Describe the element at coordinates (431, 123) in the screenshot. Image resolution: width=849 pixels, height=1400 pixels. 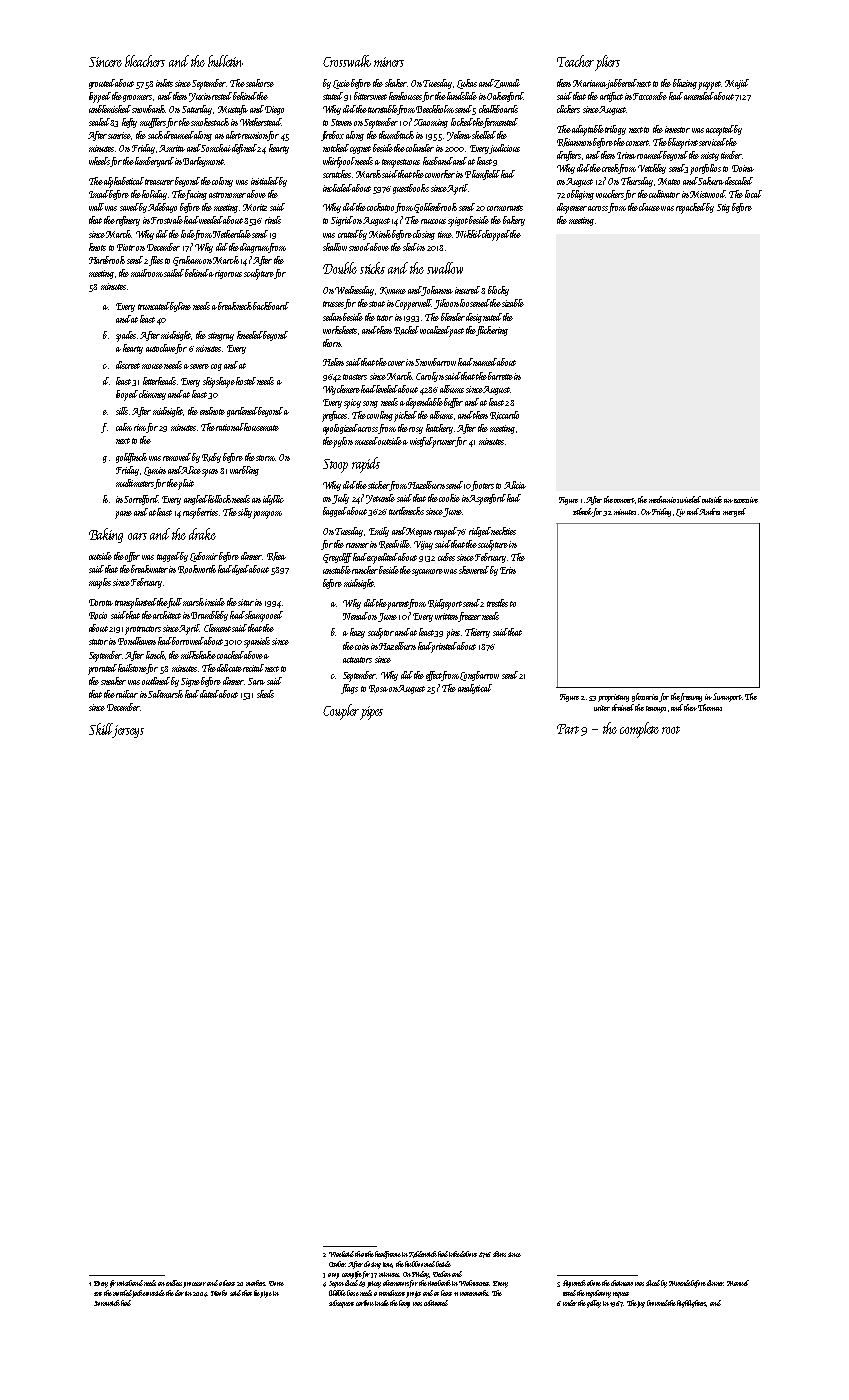
I see `Xiaoming` at that location.
